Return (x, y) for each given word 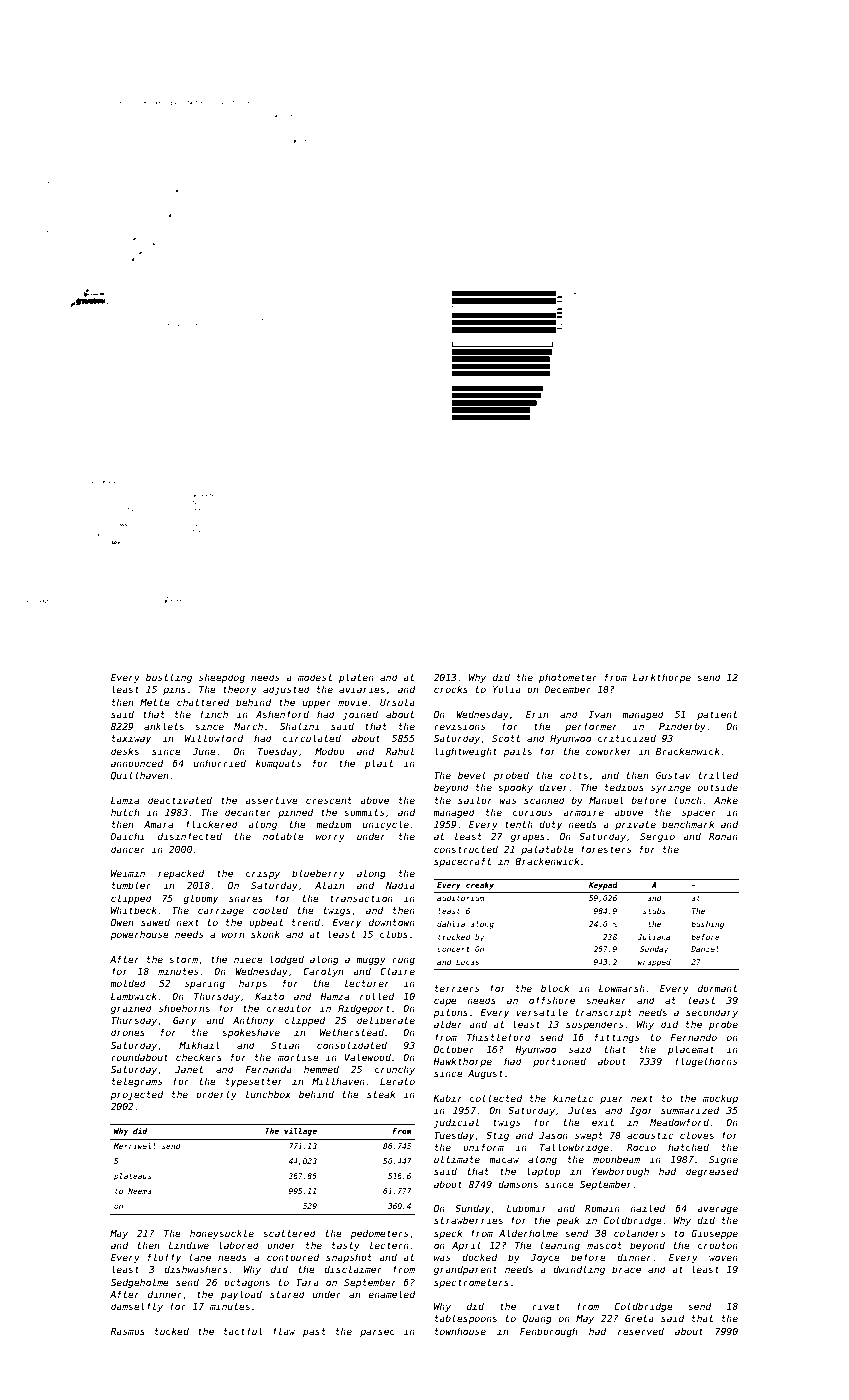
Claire (397, 971)
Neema (140, 1191)
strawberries (468, 1220)
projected (136, 1095)
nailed (647, 1208)
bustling (169, 678)
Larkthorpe (662, 678)
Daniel (705, 949)
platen (356, 678)
